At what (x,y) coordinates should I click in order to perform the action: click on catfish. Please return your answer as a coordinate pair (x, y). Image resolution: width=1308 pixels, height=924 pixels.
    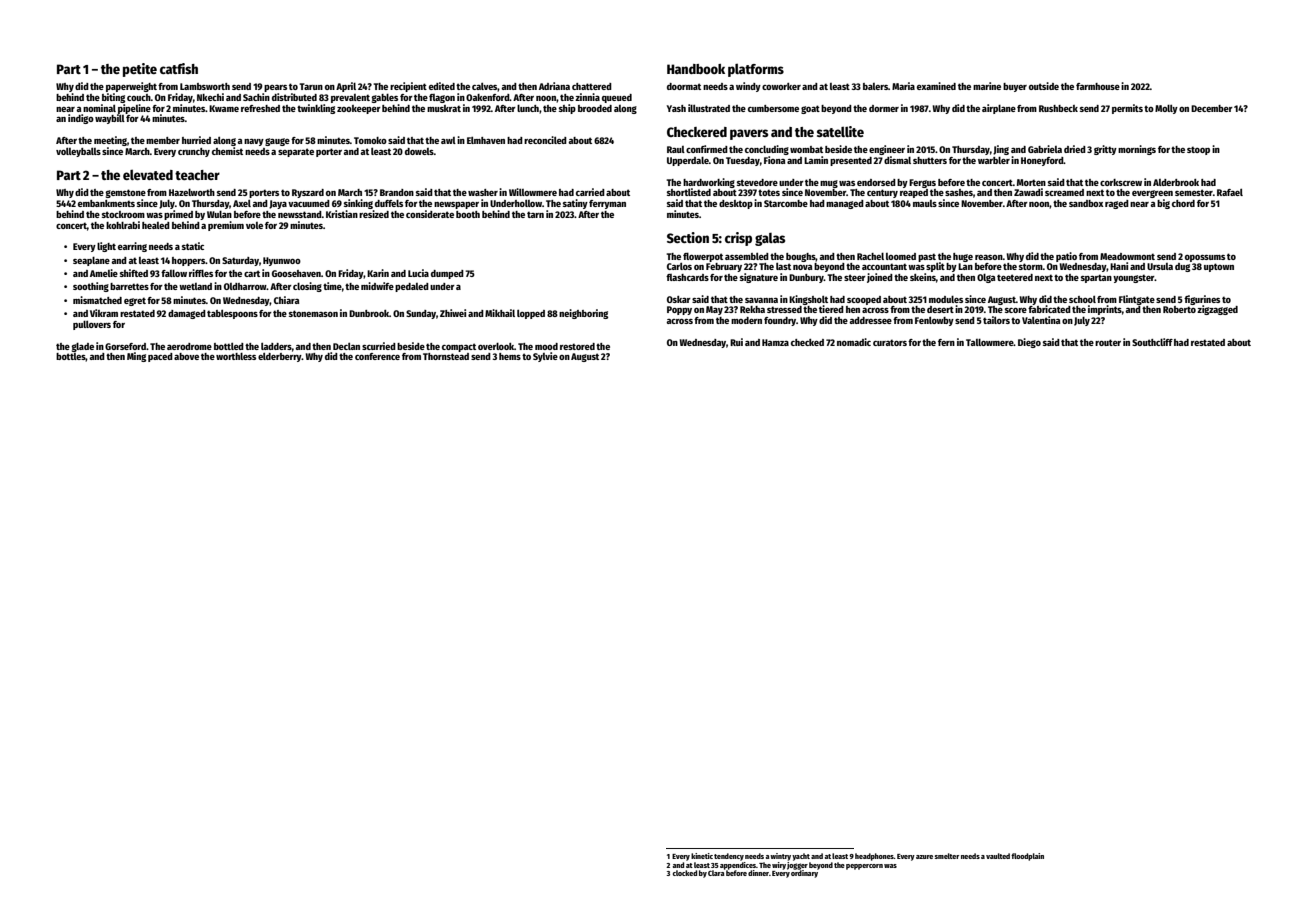
    Looking at the image, I should click on (179, 68).
